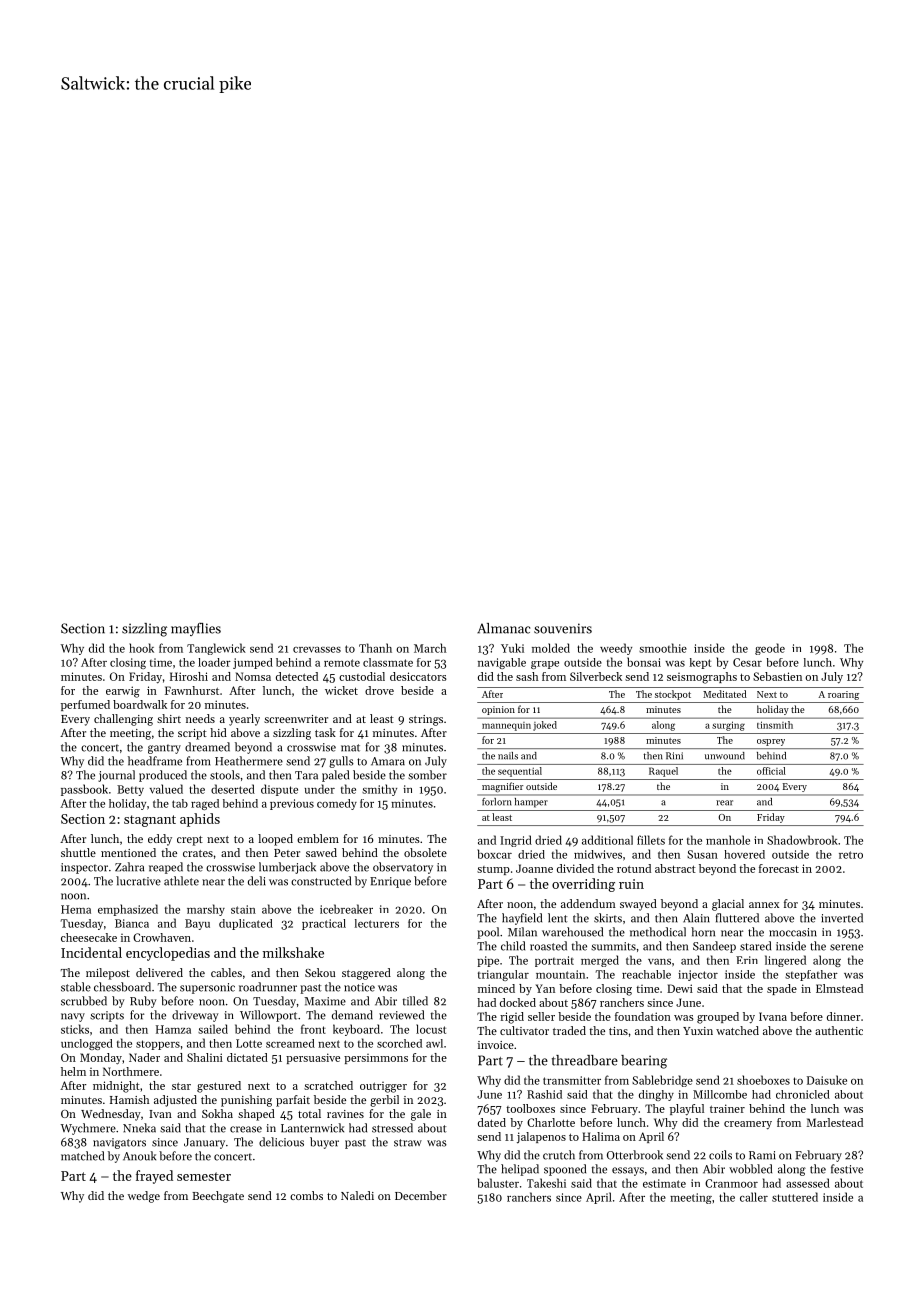  Describe the element at coordinates (91, 952) in the page. I see `Incidental` at that location.
